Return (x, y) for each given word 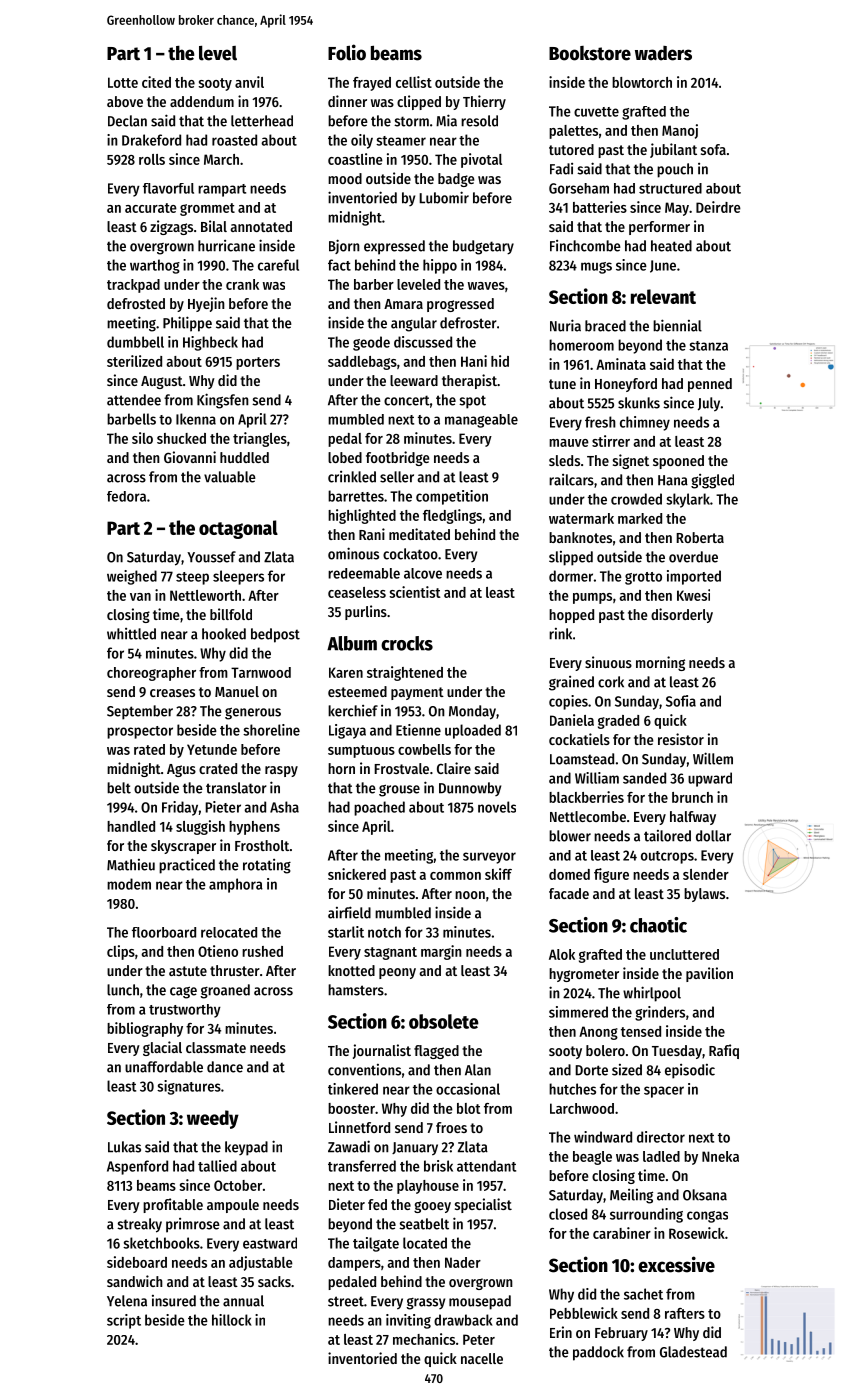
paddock (598, 1353)
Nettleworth (205, 595)
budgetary (483, 247)
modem (129, 884)
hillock (232, 1320)
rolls (152, 159)
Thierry (484, 102)
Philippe (187, 324)
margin (441, 952)
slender (706, 874)
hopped (571, 616)
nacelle (482, 1358)
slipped (571, 558)
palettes (573, 132)
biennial (677, 325)
